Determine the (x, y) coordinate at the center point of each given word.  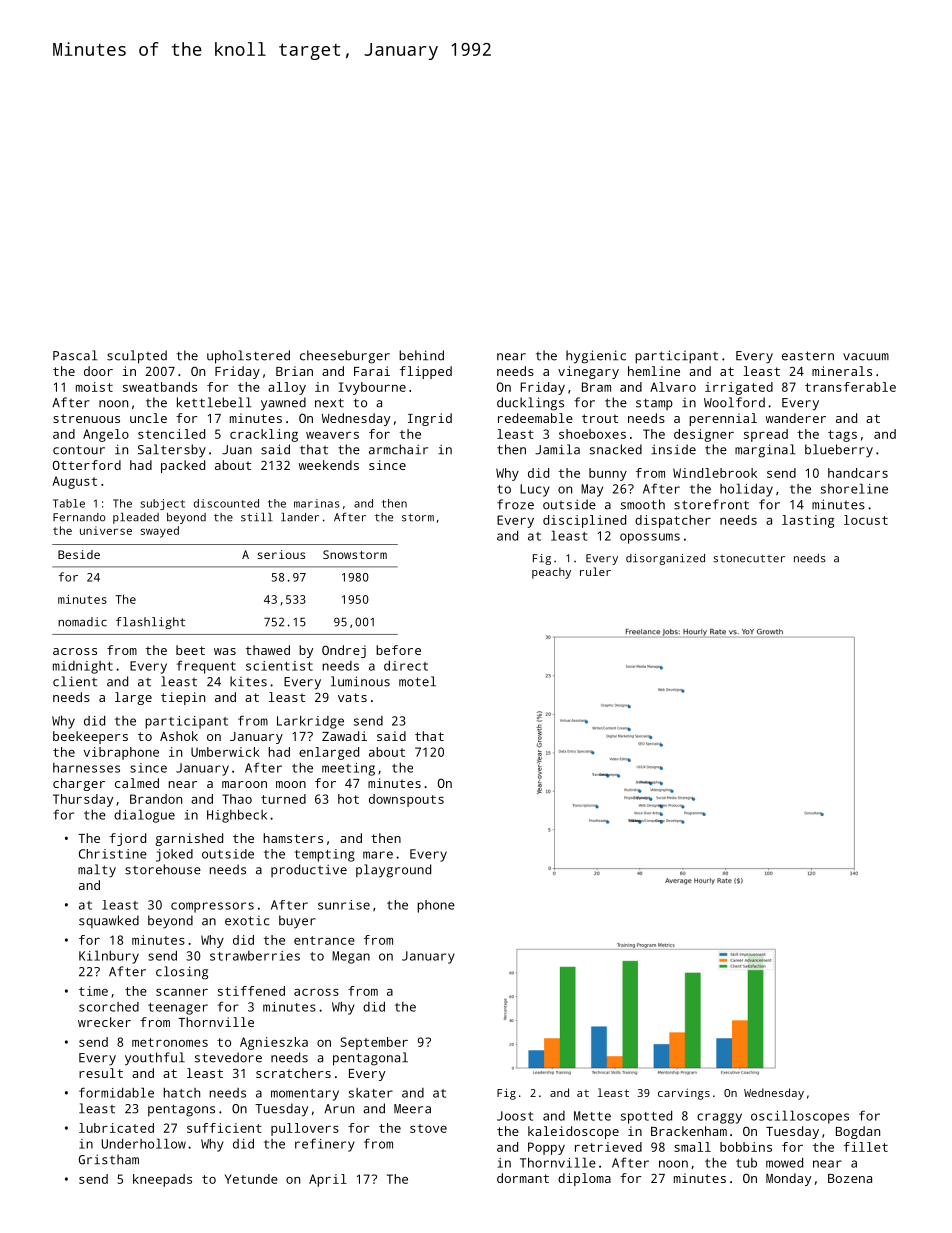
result (101, 1073)
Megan (351, 957)
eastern (808, 356)
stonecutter (749, 559)
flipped (426, 372)
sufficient (224, 1128)
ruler (595, 571)
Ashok (179, 736)
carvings (684, 1094)
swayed (160, 532)
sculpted (137, 357)
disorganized (665, 559)
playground (393, 871)
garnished (189, 839)
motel (417, 681)
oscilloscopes (800, 1117)
